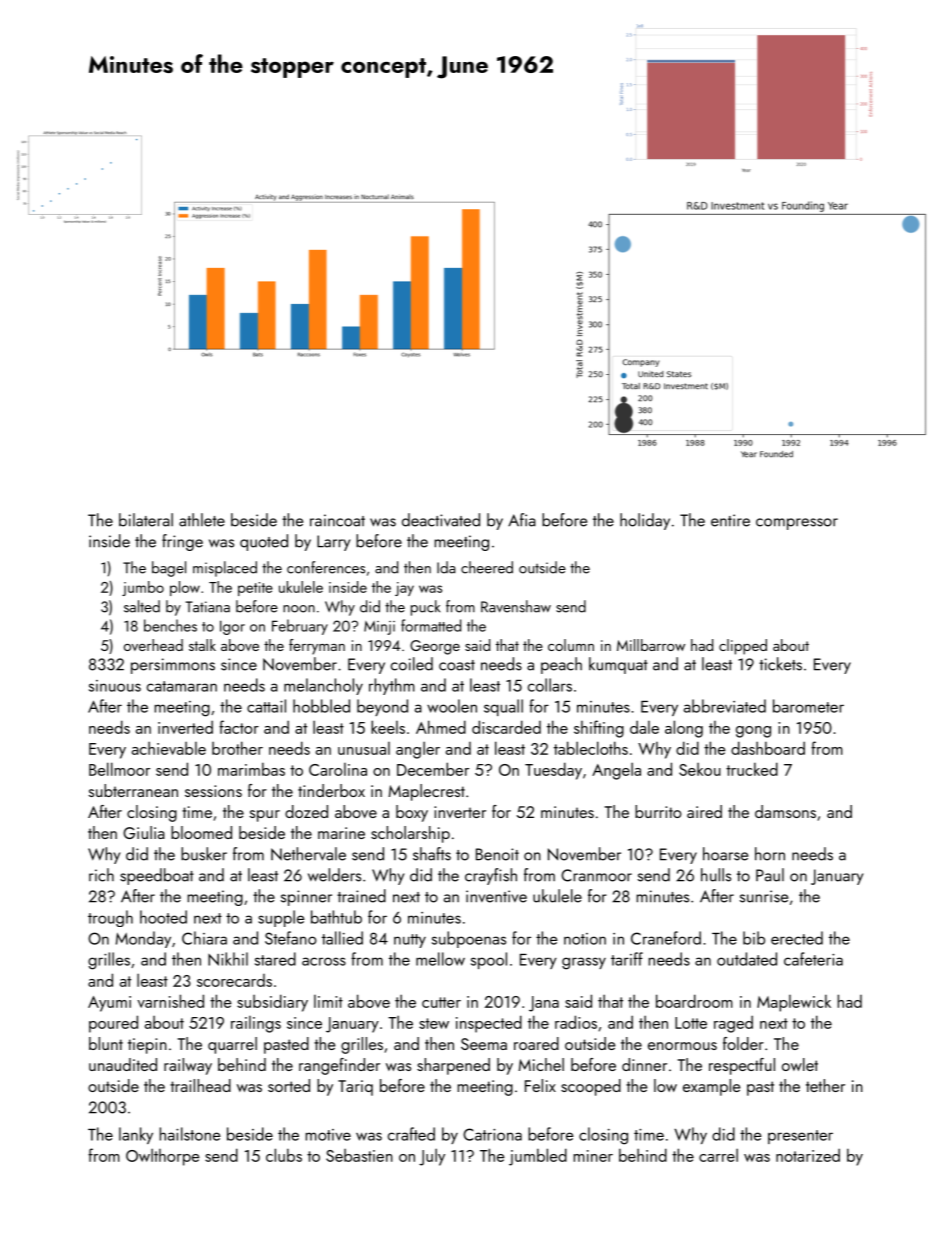 This screenshot has width=952, height=1233. I want to click on Minji, so click(379, 628).
